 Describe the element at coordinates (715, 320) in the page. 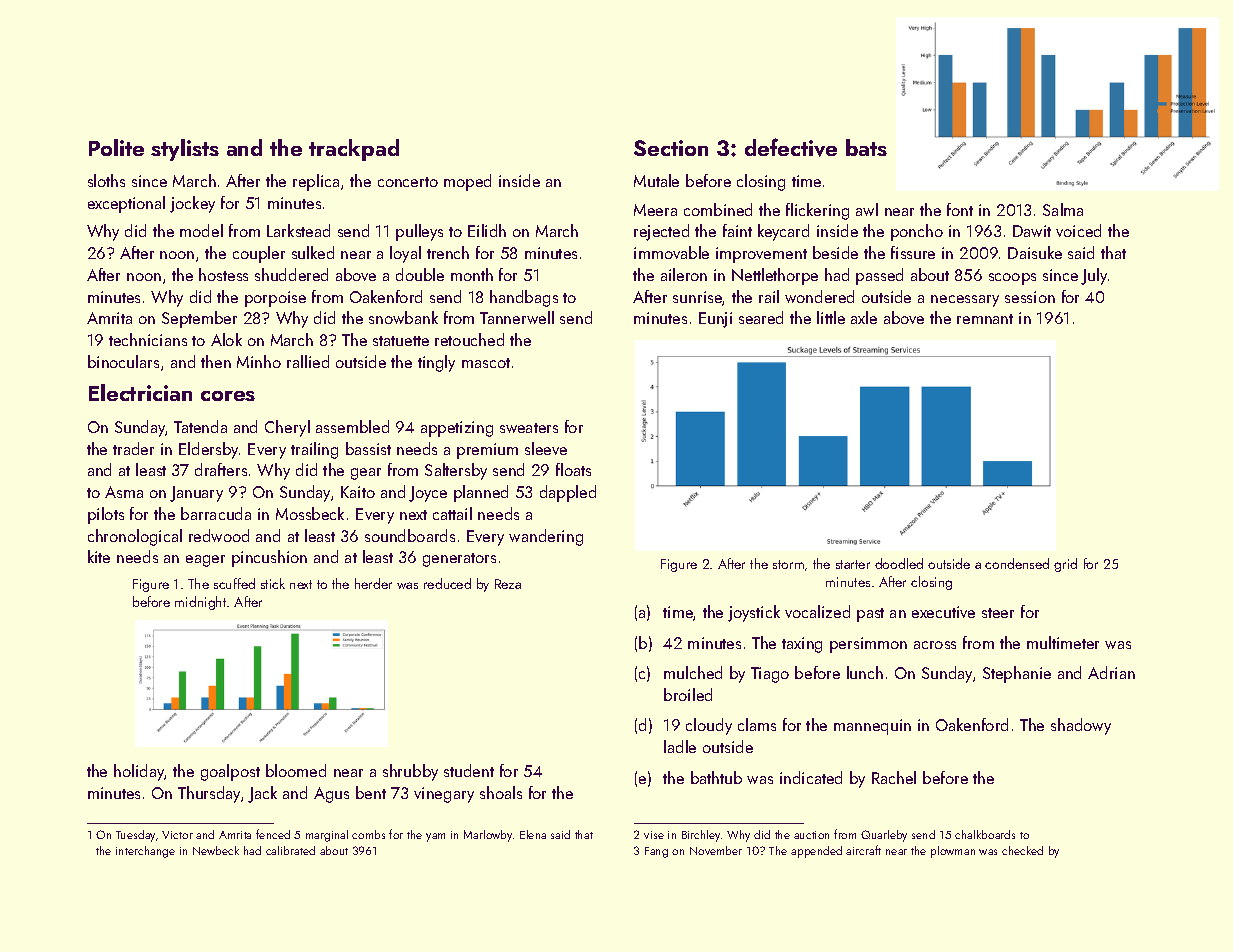

I see `Eunji` at that location.
